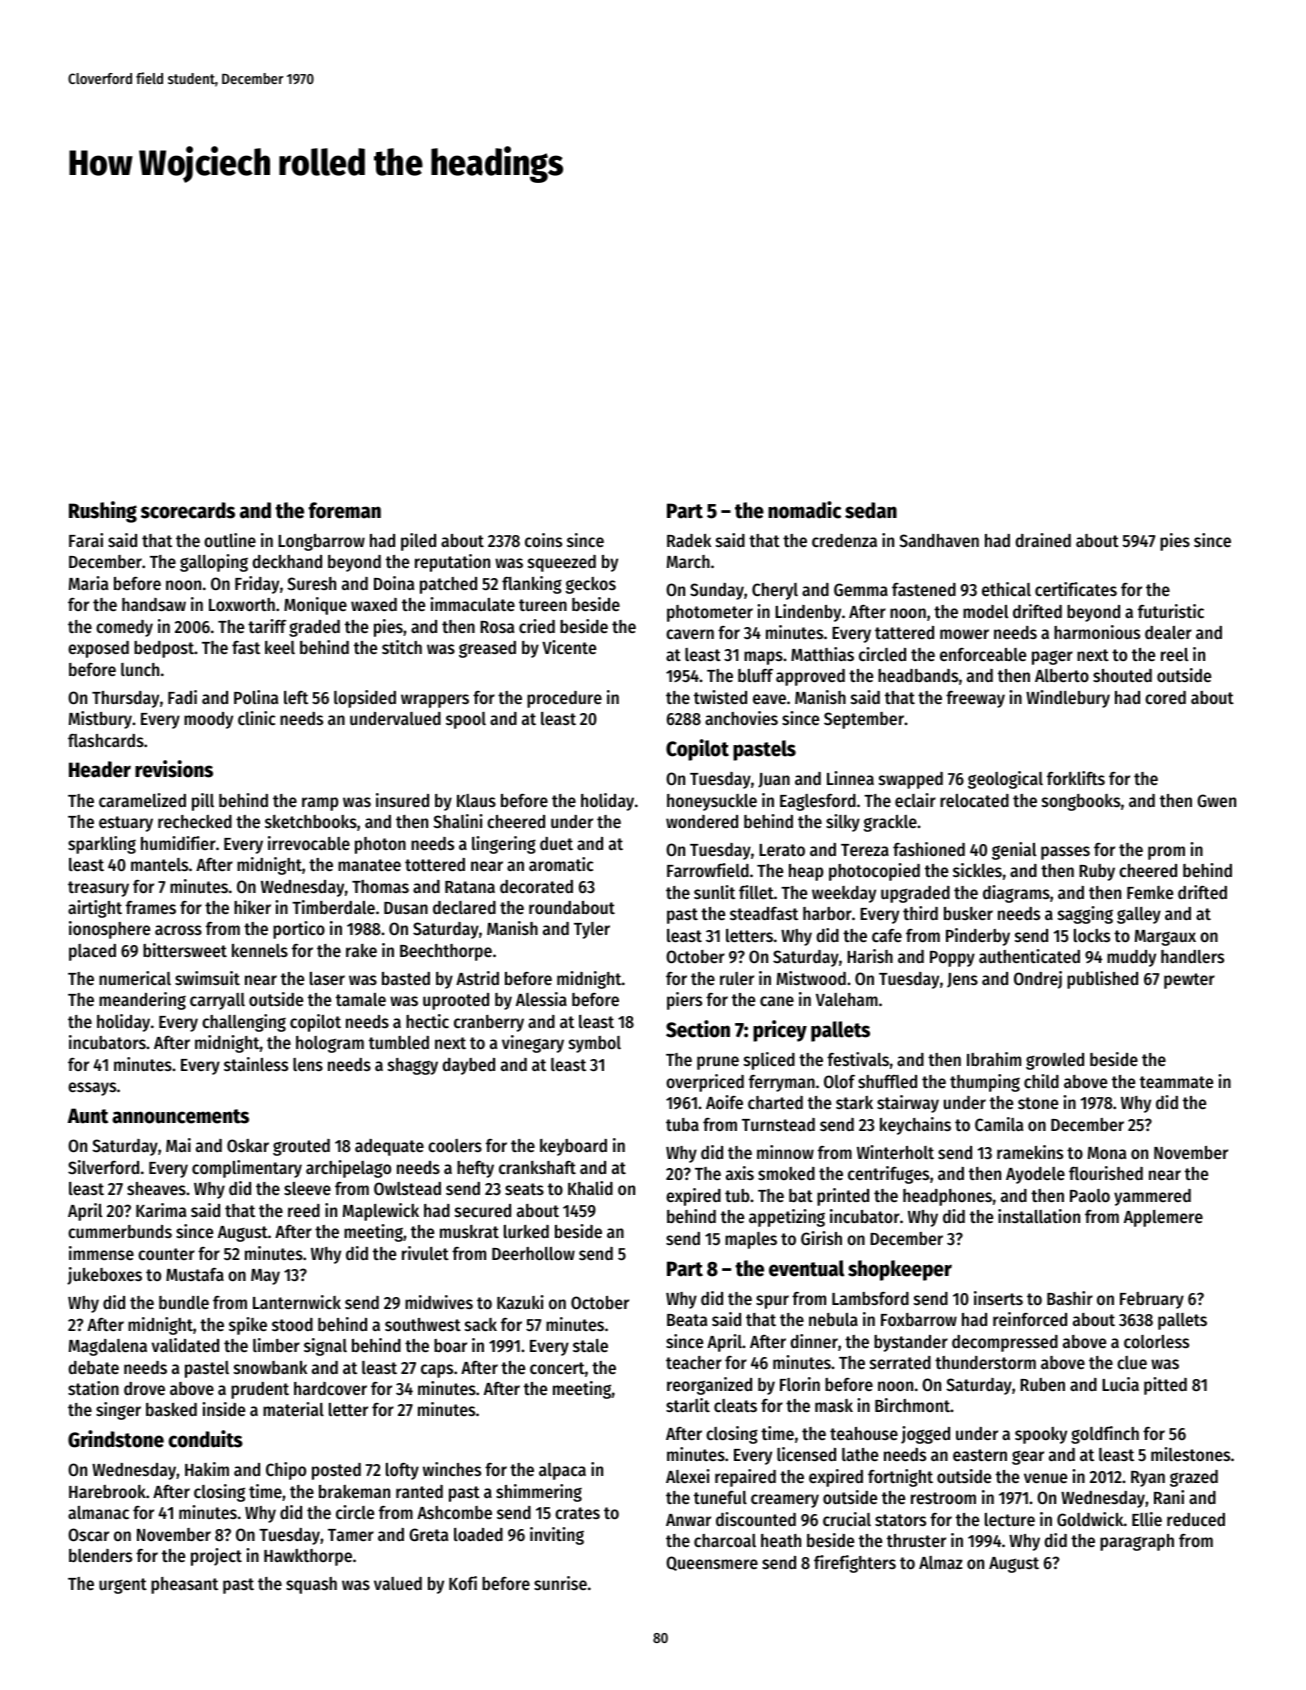 The image size is (1306, 1690). I want to click on Gwen, so click(1216, 800).
